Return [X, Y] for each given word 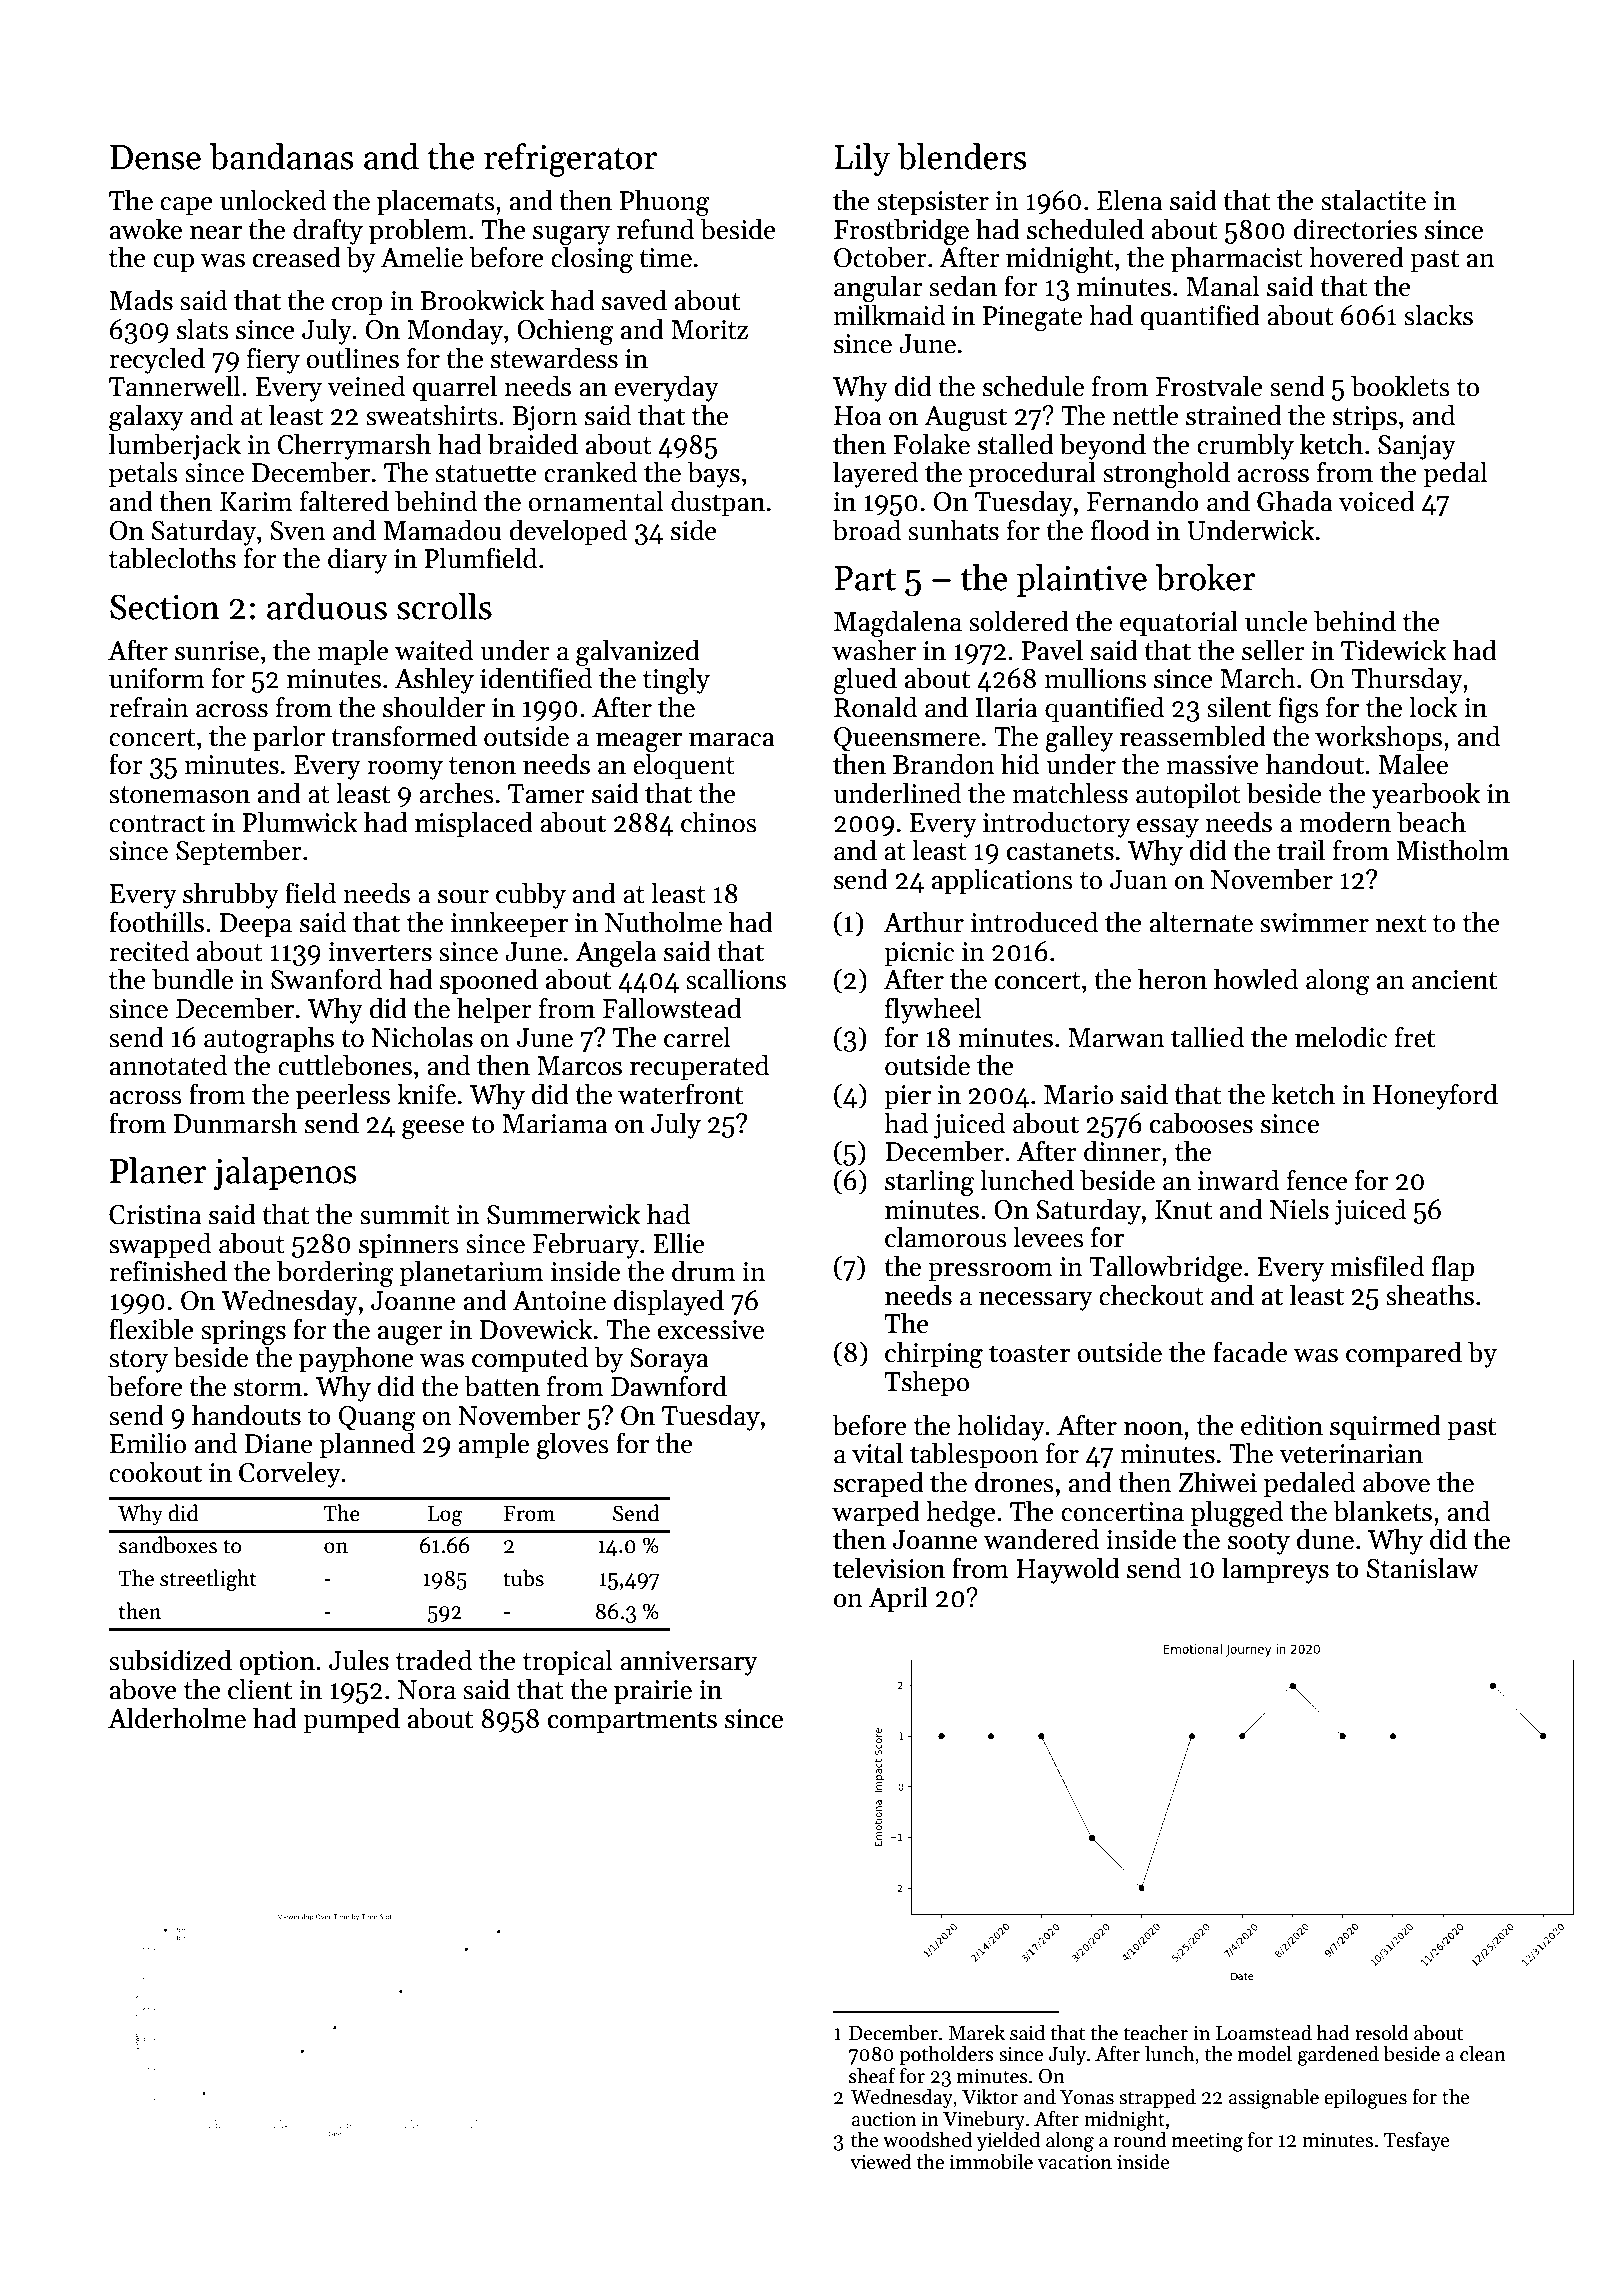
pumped [351, 1720]
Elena [1129, 200]
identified [536, 678]
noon [1153, 1429]
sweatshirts [432, 415]
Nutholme [663, 922]
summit [405, 1215]
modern [1345, 822]
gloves [573, 1445]
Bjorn [545, 418]
